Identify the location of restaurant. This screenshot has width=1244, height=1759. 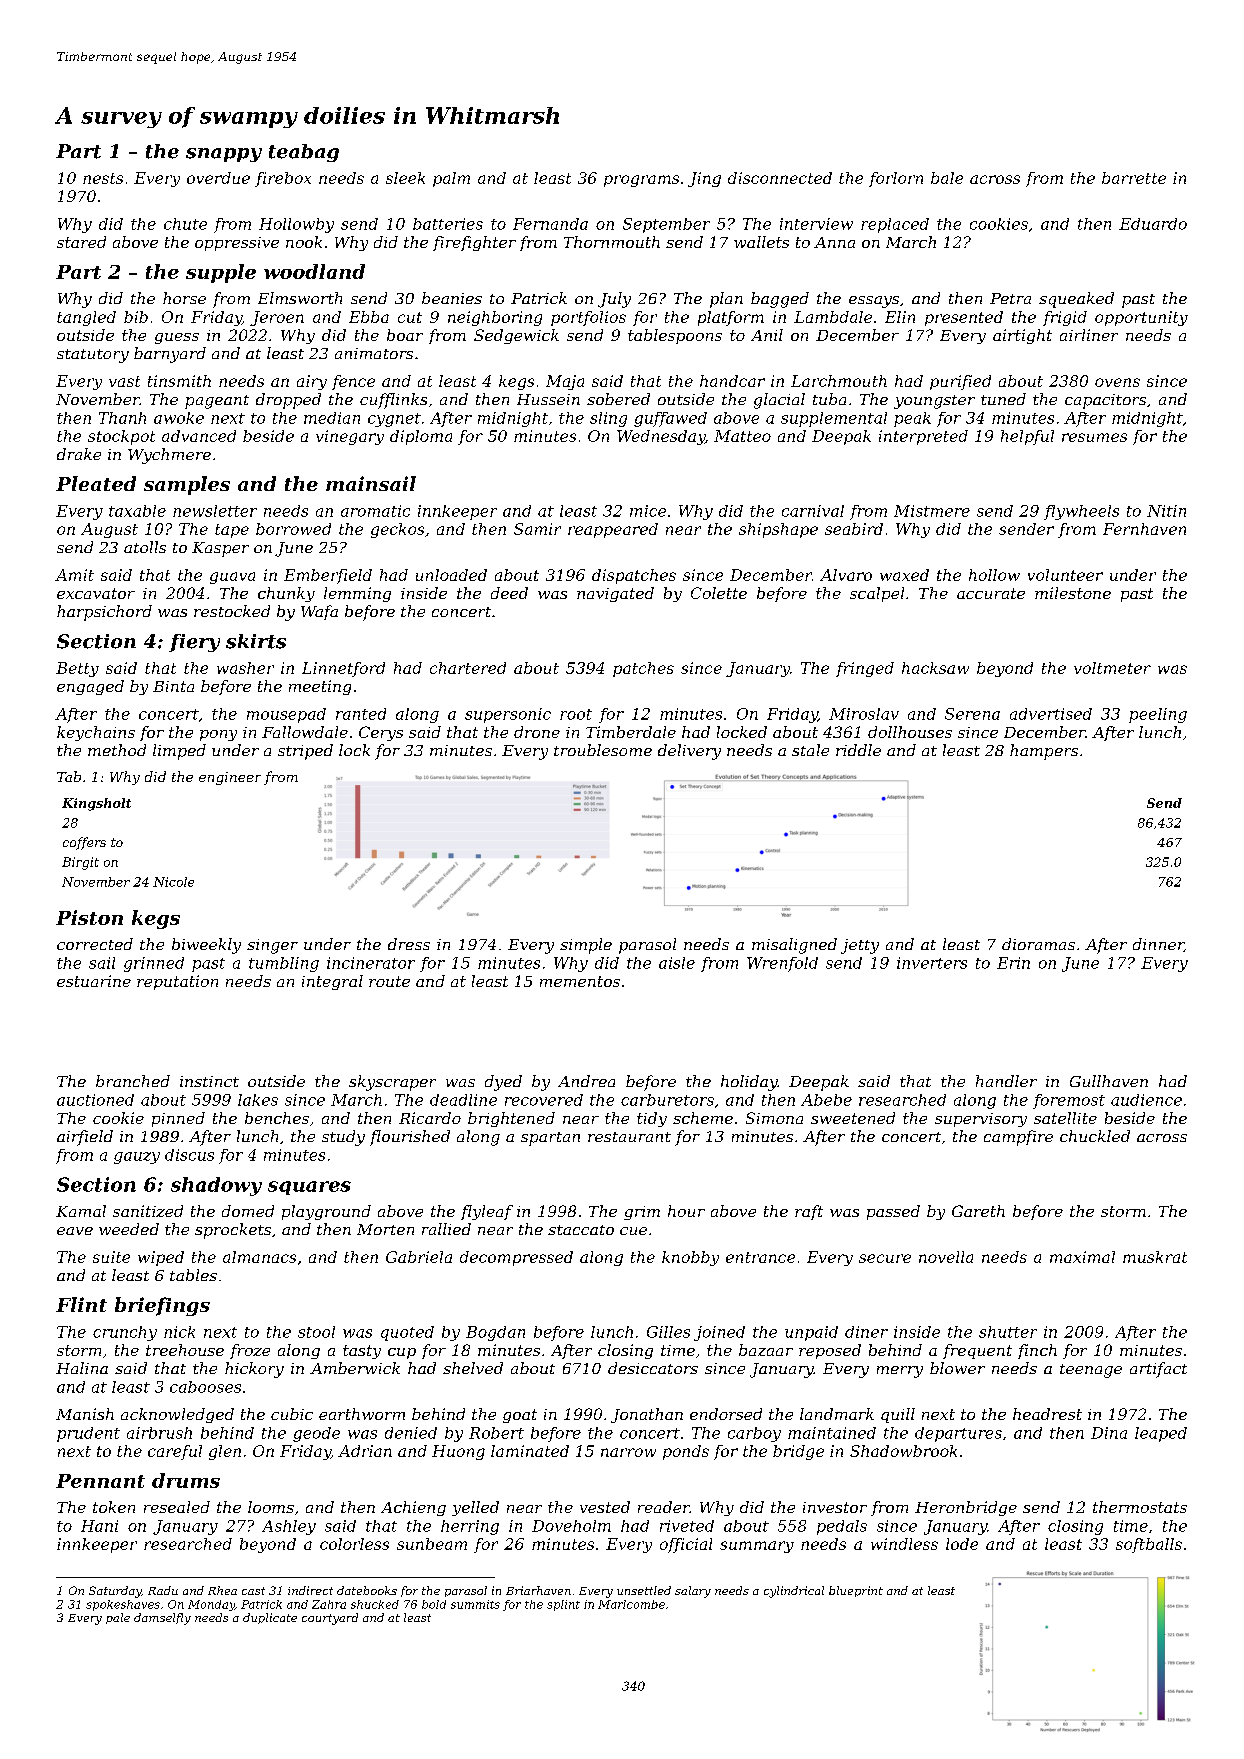
(629, 1137).
